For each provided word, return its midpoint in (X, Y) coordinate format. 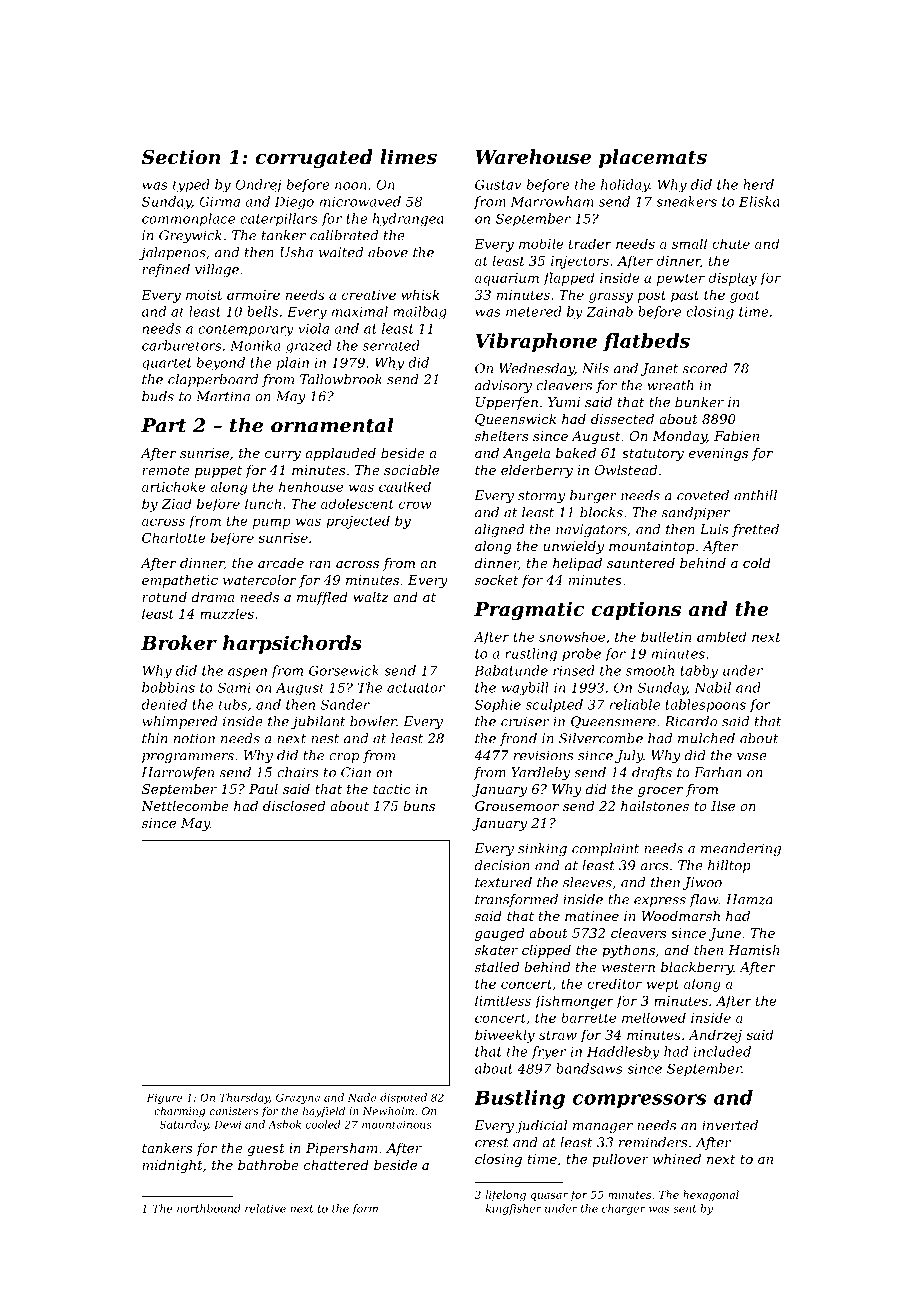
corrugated (314, 158)
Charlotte (174, 537)
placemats (653, 158)
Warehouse (533, 156)
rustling (531, 655)
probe (581, 654)
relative (265, 1208)
